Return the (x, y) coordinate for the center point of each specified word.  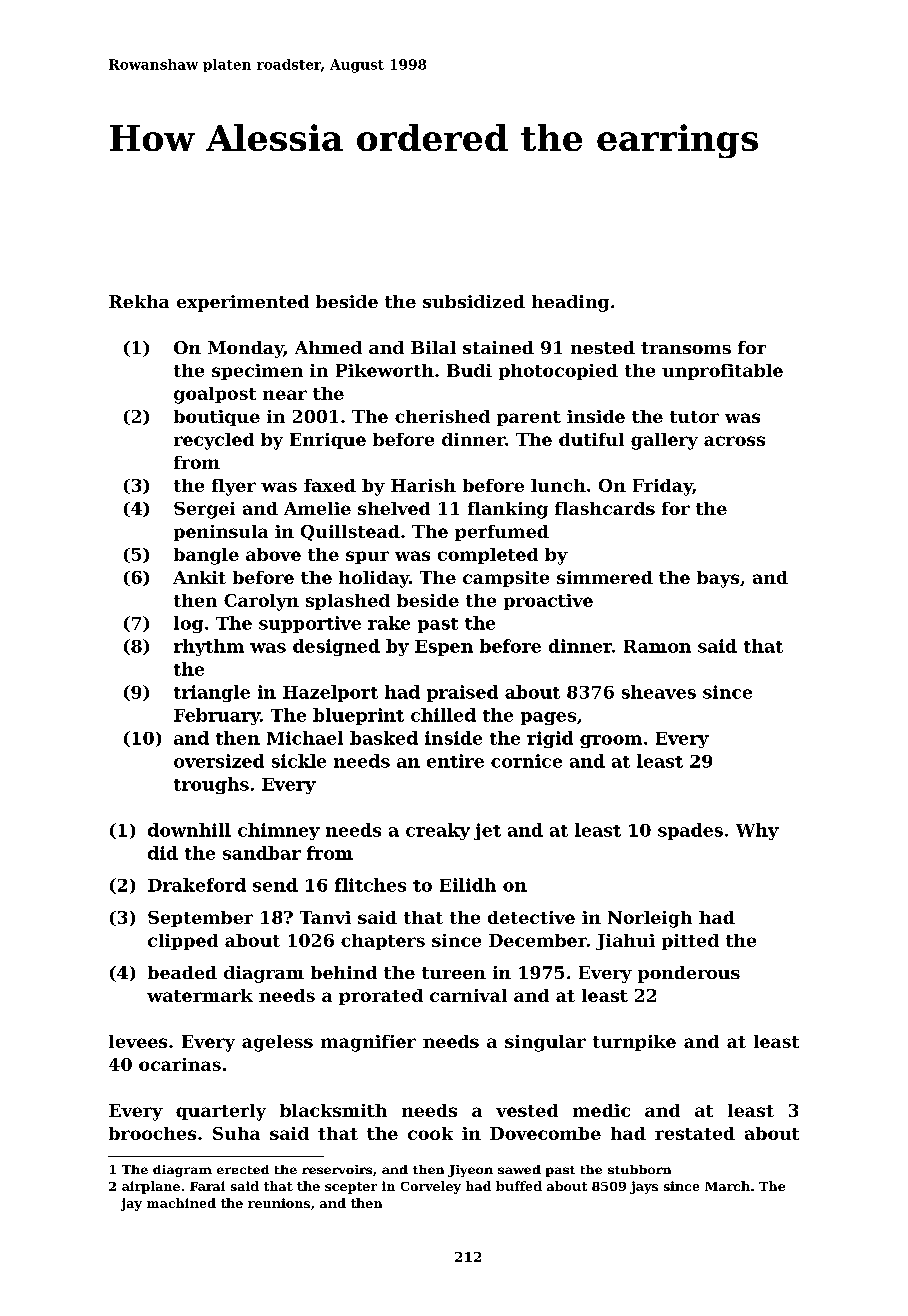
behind (344, 972)
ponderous (689, 974)
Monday (246, 349)
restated (695, 1133)
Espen (444, 648)
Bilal (433, 347)
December (538, 940)
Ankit (199, 577)
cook (430, 1133)
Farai (207, 1186)
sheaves (659, 692)
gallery (664, 441)
